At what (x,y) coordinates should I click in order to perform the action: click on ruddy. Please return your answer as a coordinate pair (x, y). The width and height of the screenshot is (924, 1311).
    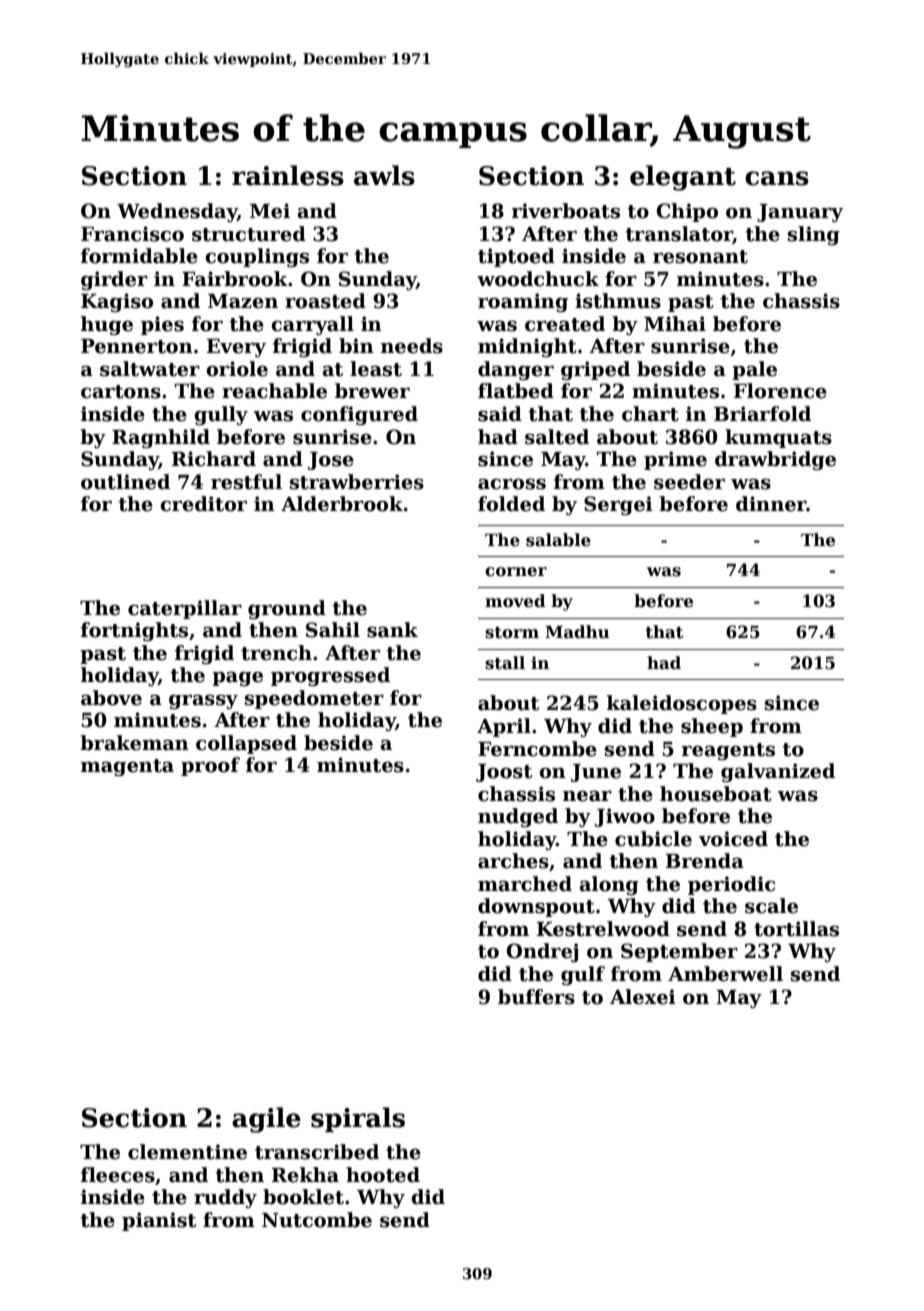
    Looking at the image, I should click on (225, 1198).
